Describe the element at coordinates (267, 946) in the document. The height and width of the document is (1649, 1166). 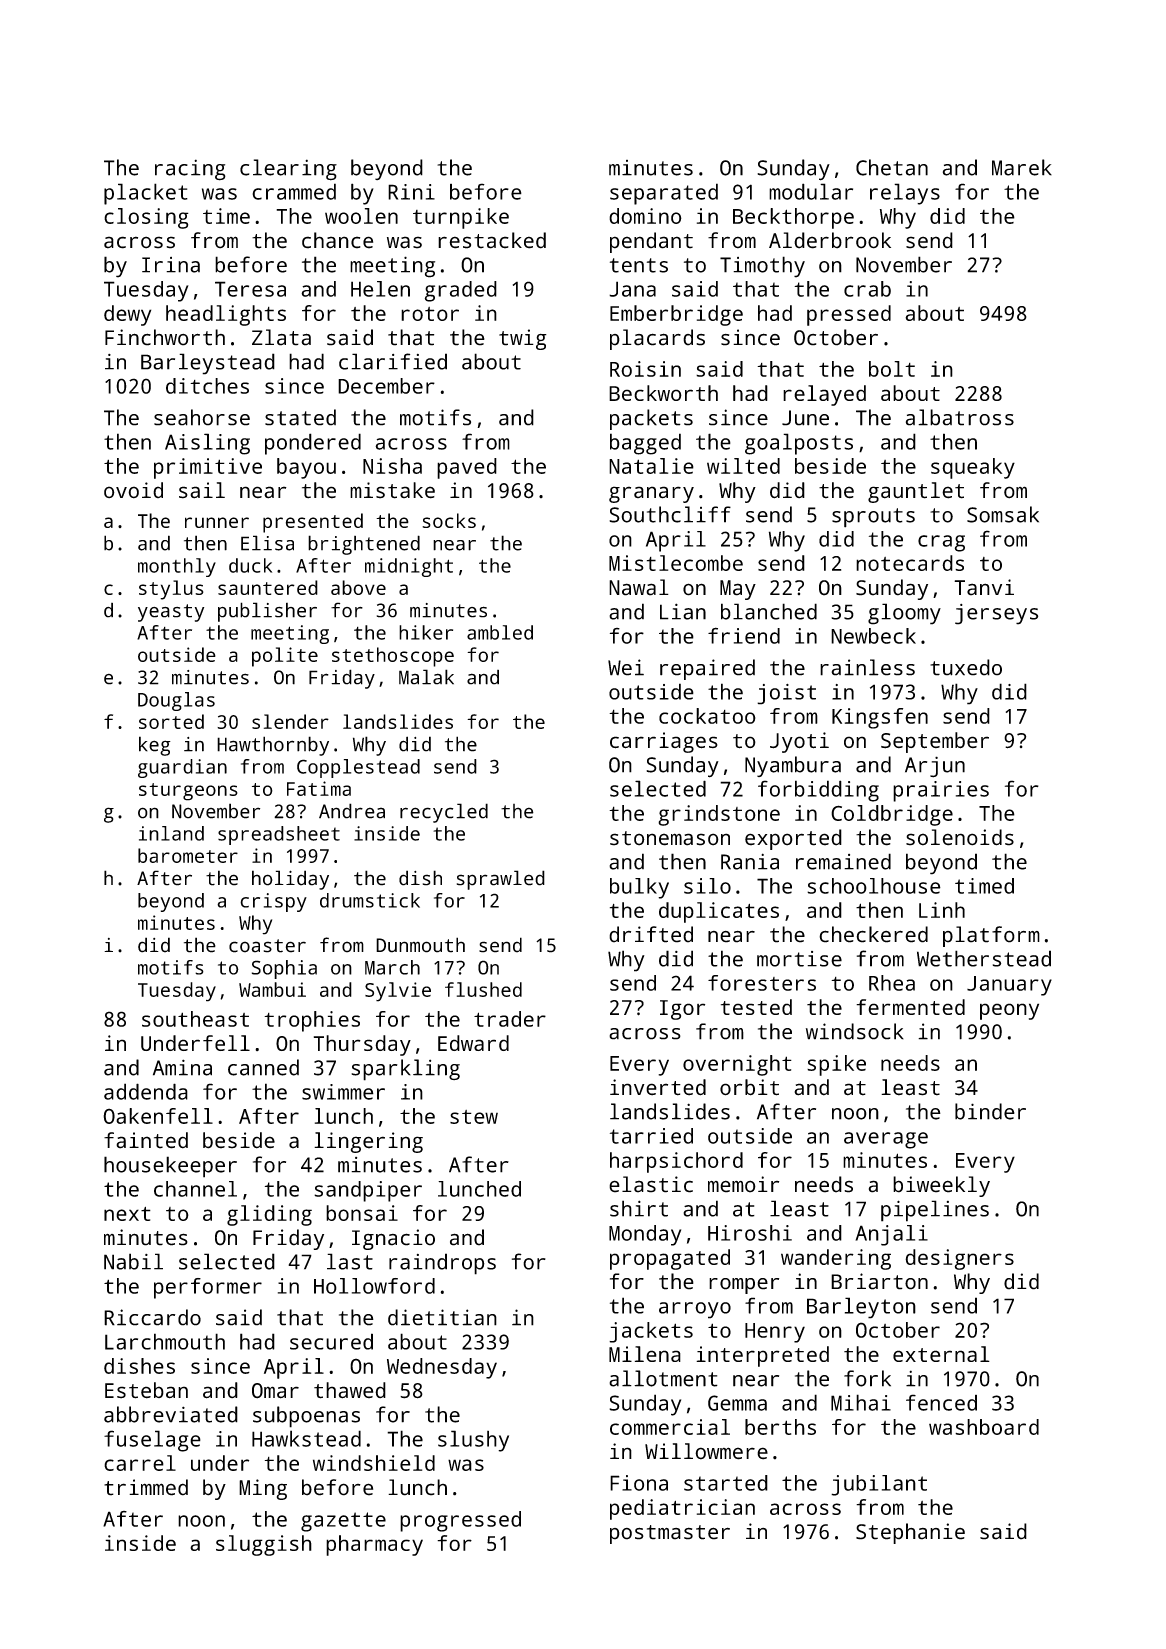
I see `coaster` at that location.
